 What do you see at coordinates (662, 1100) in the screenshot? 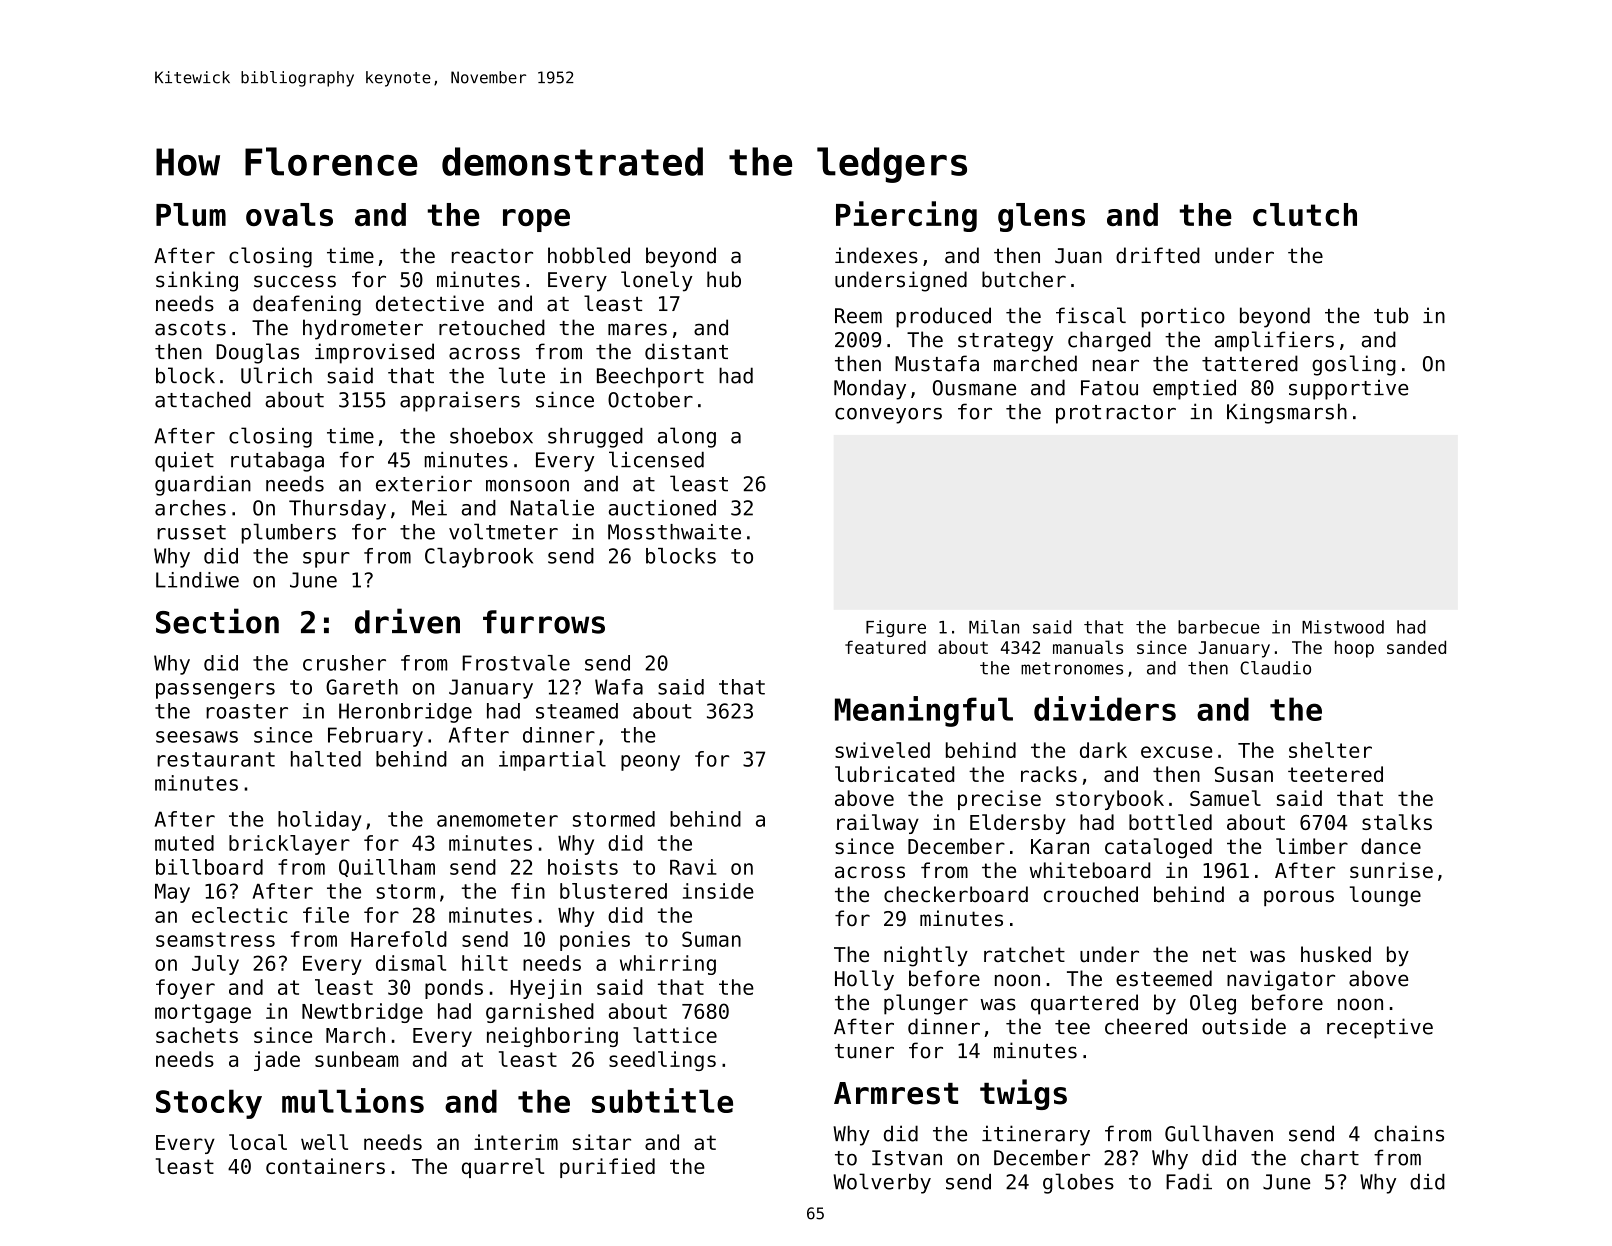
I see `subtitle` at bounding box center [662, 1100].
